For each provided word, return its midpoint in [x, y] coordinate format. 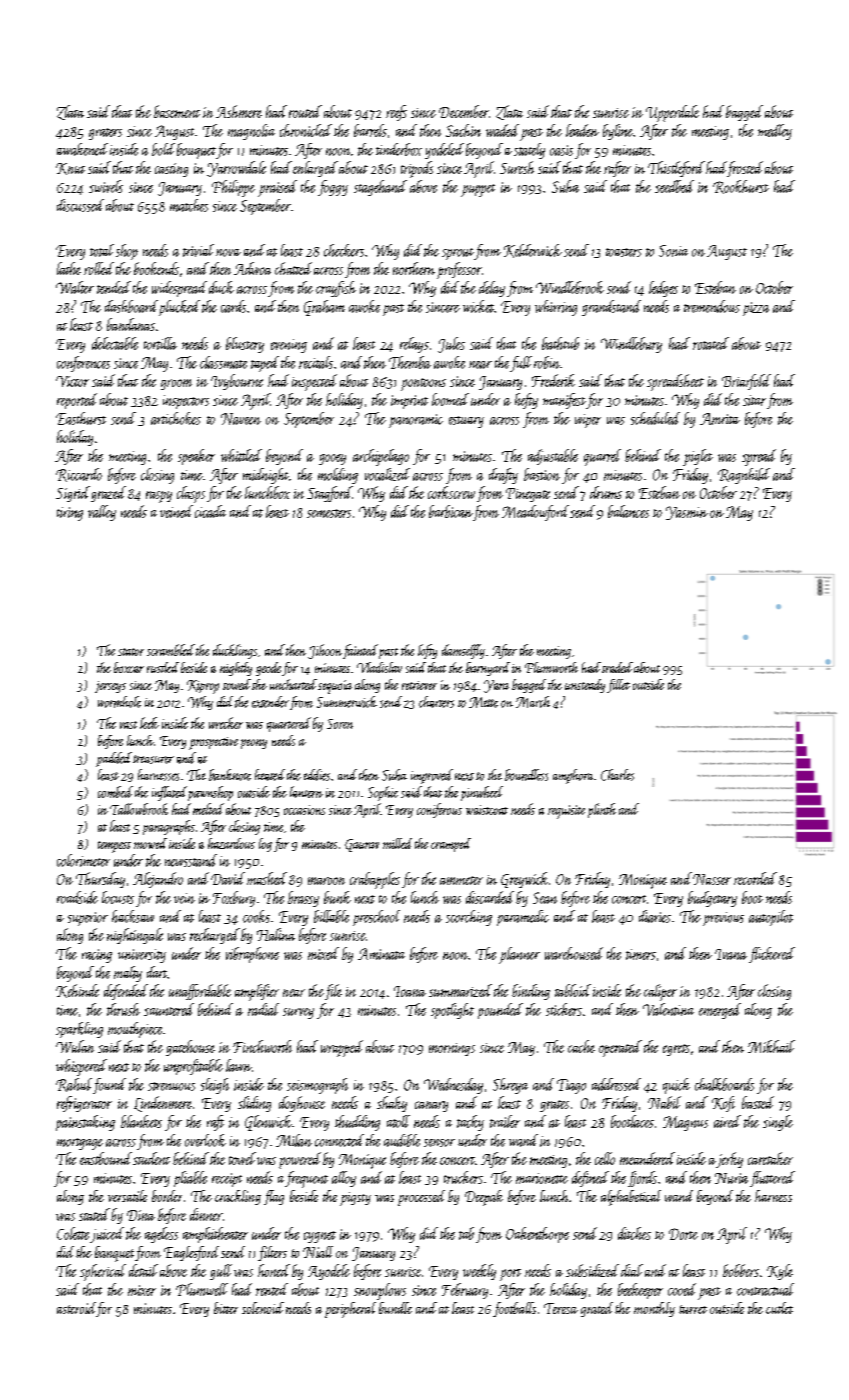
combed [115, 792]
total [102, 250]
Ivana [731, 954]
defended [126, 992]
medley [775, 132]
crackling [238, 1197]
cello [605, 1158]
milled [397, 843]
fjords [642, 1179]
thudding [357, 1123]
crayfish [336, 289]
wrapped [342, 1048]
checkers [344, 250]
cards [233, 306]
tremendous [712, 306]
